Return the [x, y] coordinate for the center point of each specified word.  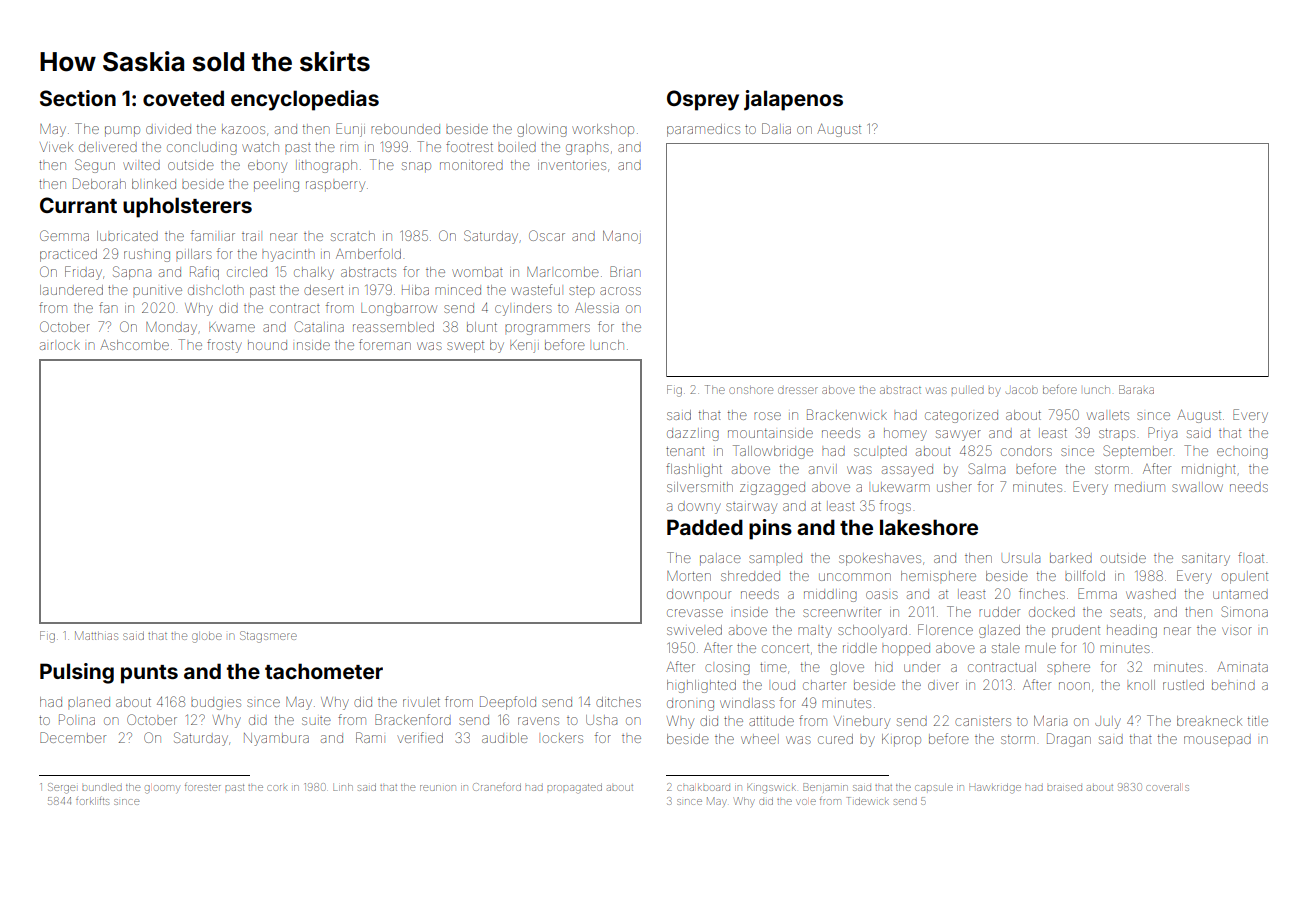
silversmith [700, 487]
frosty [224, 346]
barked [1071, 558]
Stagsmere [268, 637]
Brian [625, 271]
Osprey [703, 100]
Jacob [1022, 390]
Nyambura [276, 739]
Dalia [776, 128]
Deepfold [508, 703]
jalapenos [793, 100]
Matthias [96, 635]
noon [1074, 686]
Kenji [524, 346]
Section [78, 98]
